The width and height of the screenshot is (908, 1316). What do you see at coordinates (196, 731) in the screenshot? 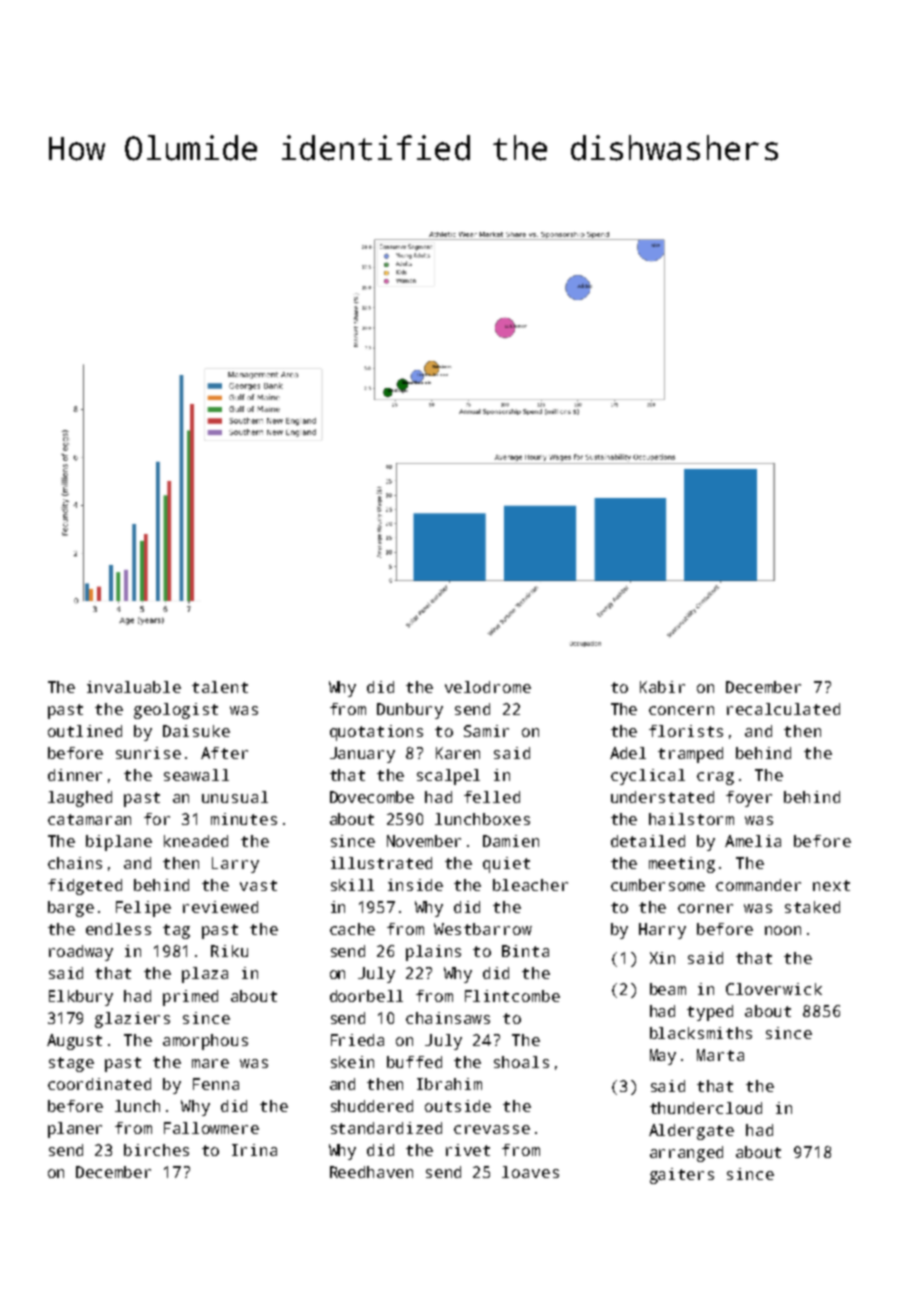
I see `Daisuke` at bounding box center [196, 731].
